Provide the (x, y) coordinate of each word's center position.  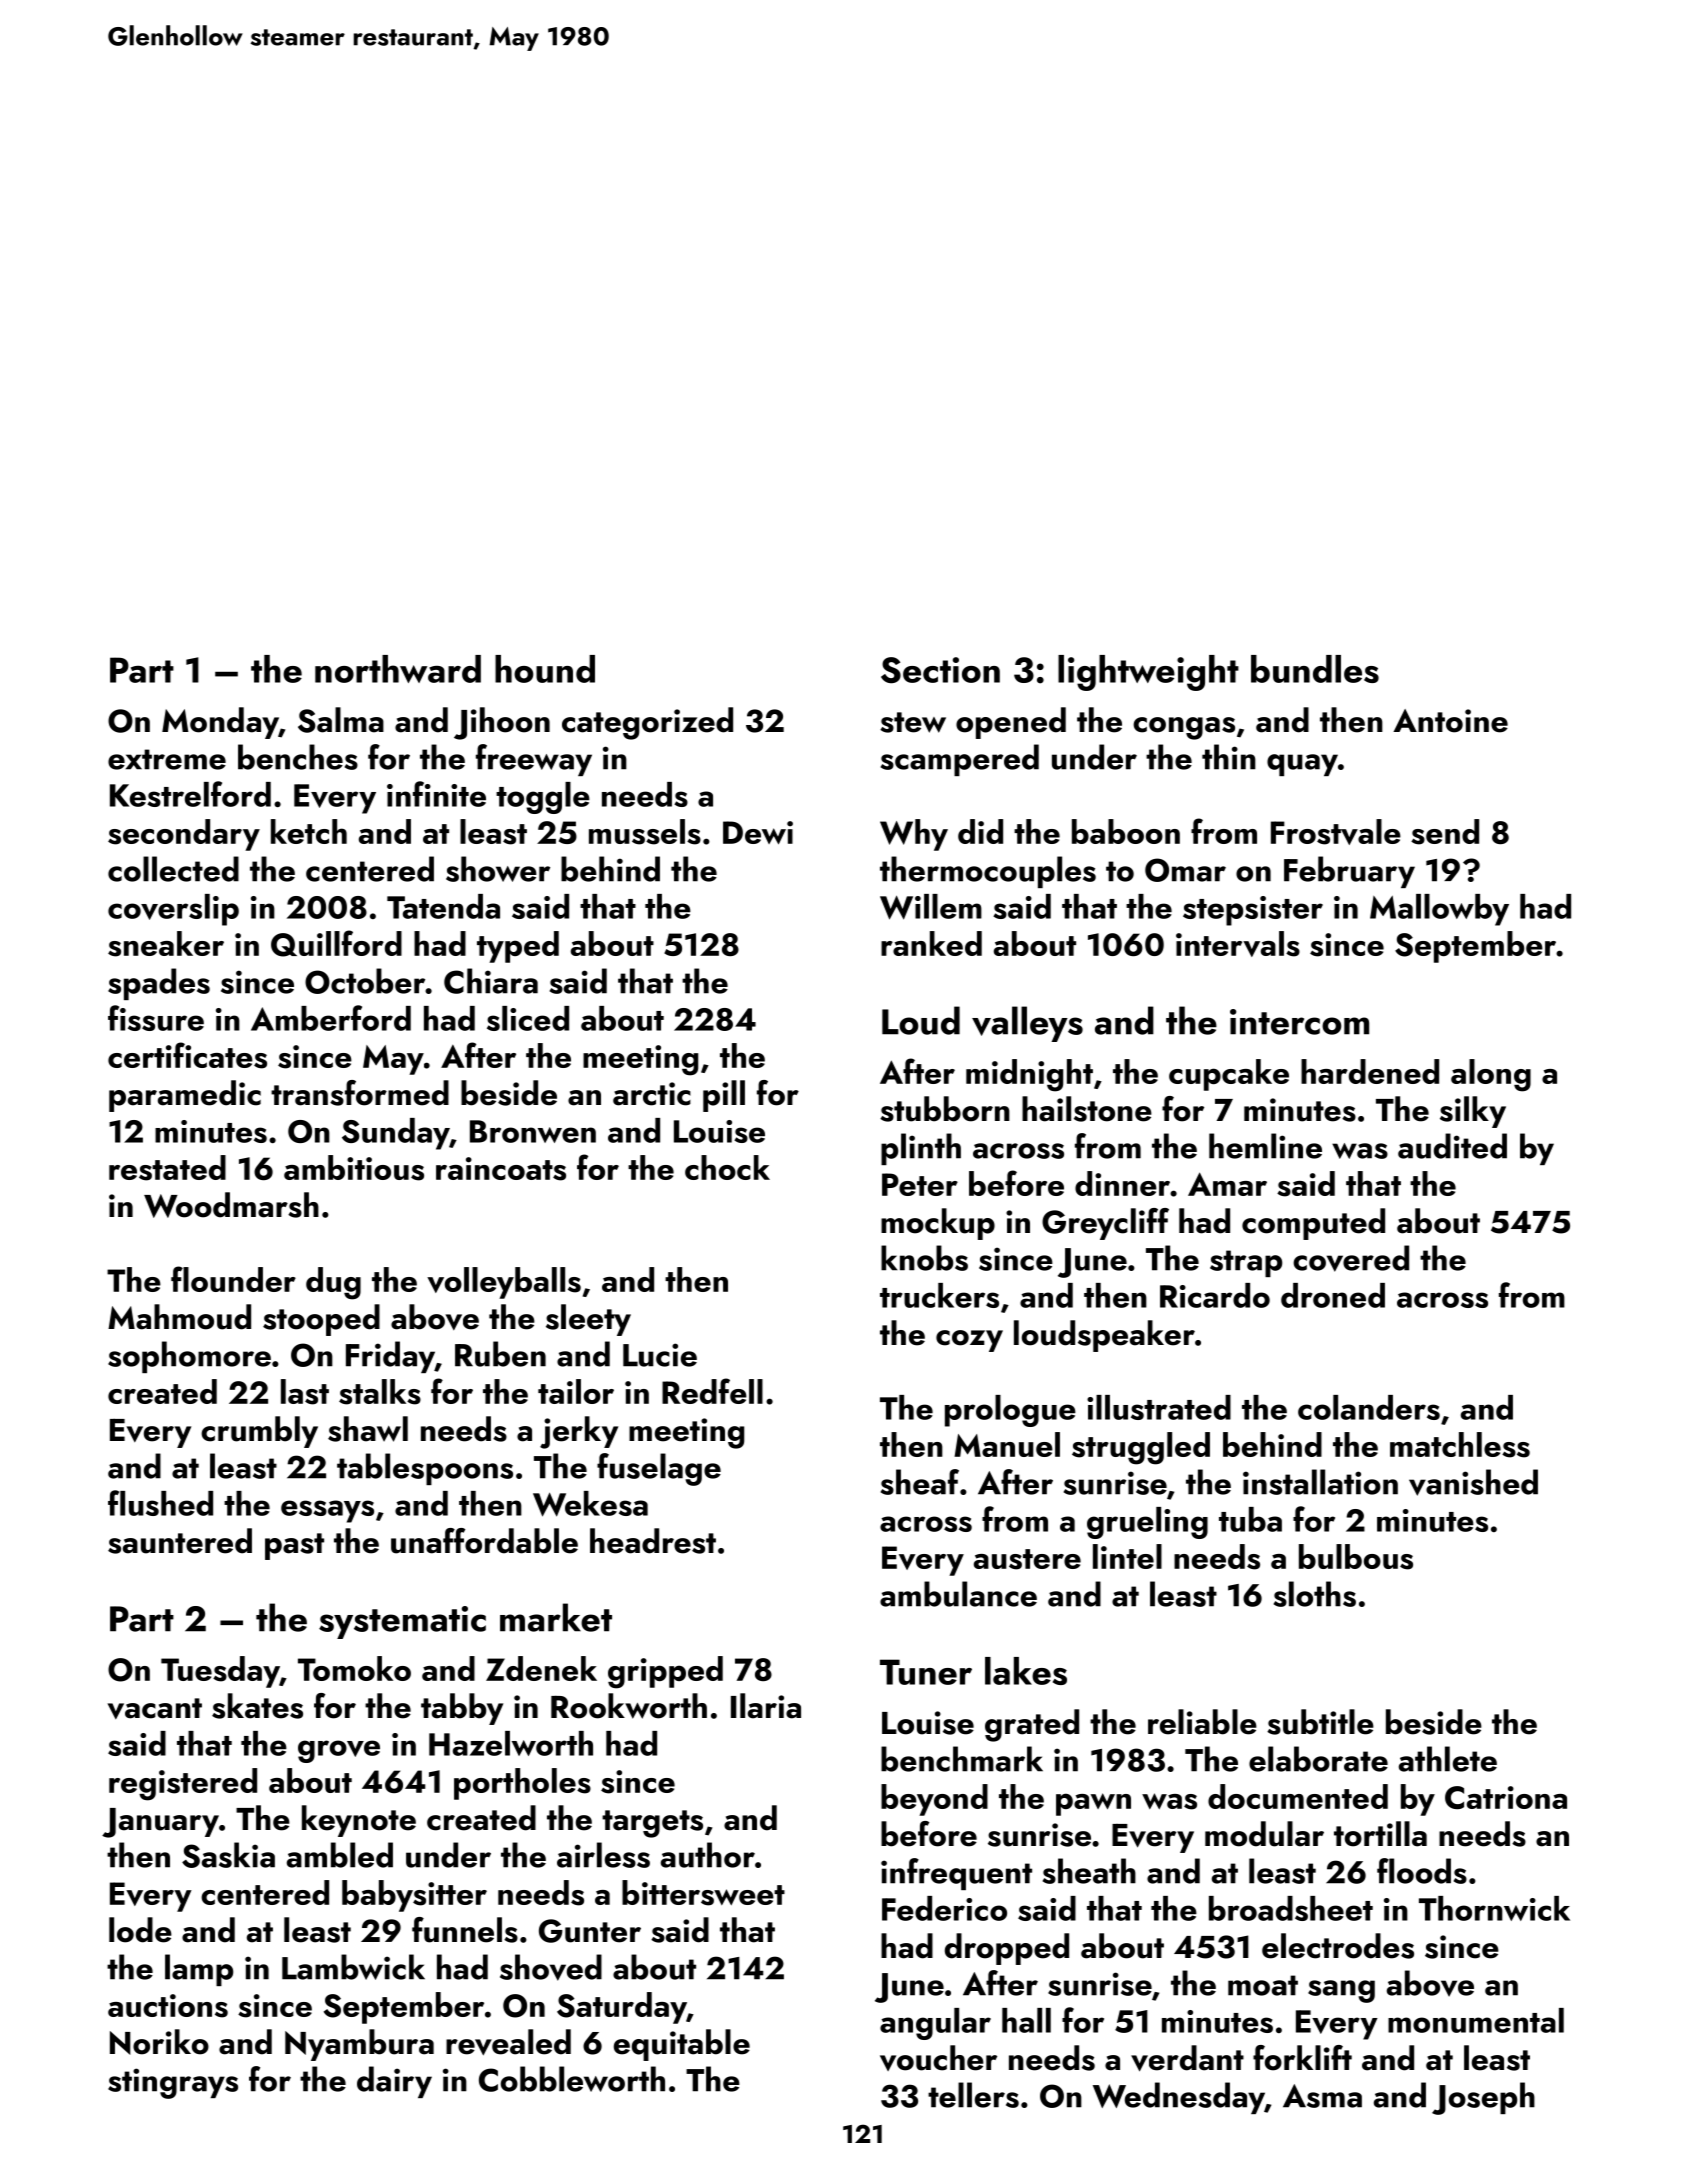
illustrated (1159, 1407)
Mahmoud (179, 1317)
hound (545, 669)
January (160, 1823)
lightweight (1148, 673)
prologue (1010, 1411)
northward (398, 669)
